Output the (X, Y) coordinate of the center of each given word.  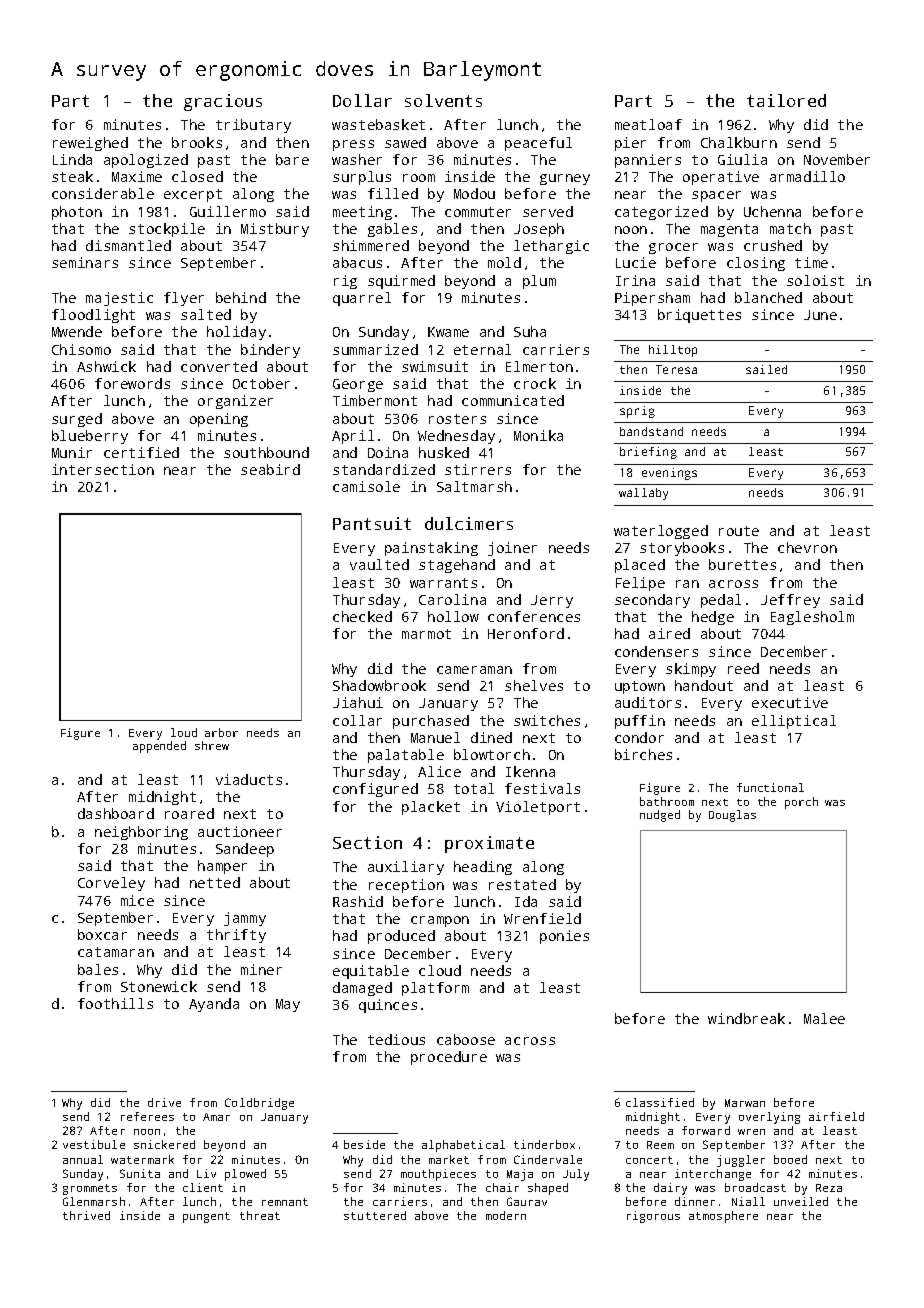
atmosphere (723, 1217)
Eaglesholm (812, 618)
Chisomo (81, 349)
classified (660, 1102)
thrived (86, 1215)
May (288, 1005)
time (811, 262)
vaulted (379, 564)
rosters (457, 419)
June (820, 315)
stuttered (375, 1215)
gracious (223, 102)
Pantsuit (372, 523)
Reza (829, 1188)
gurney (565, 179)
